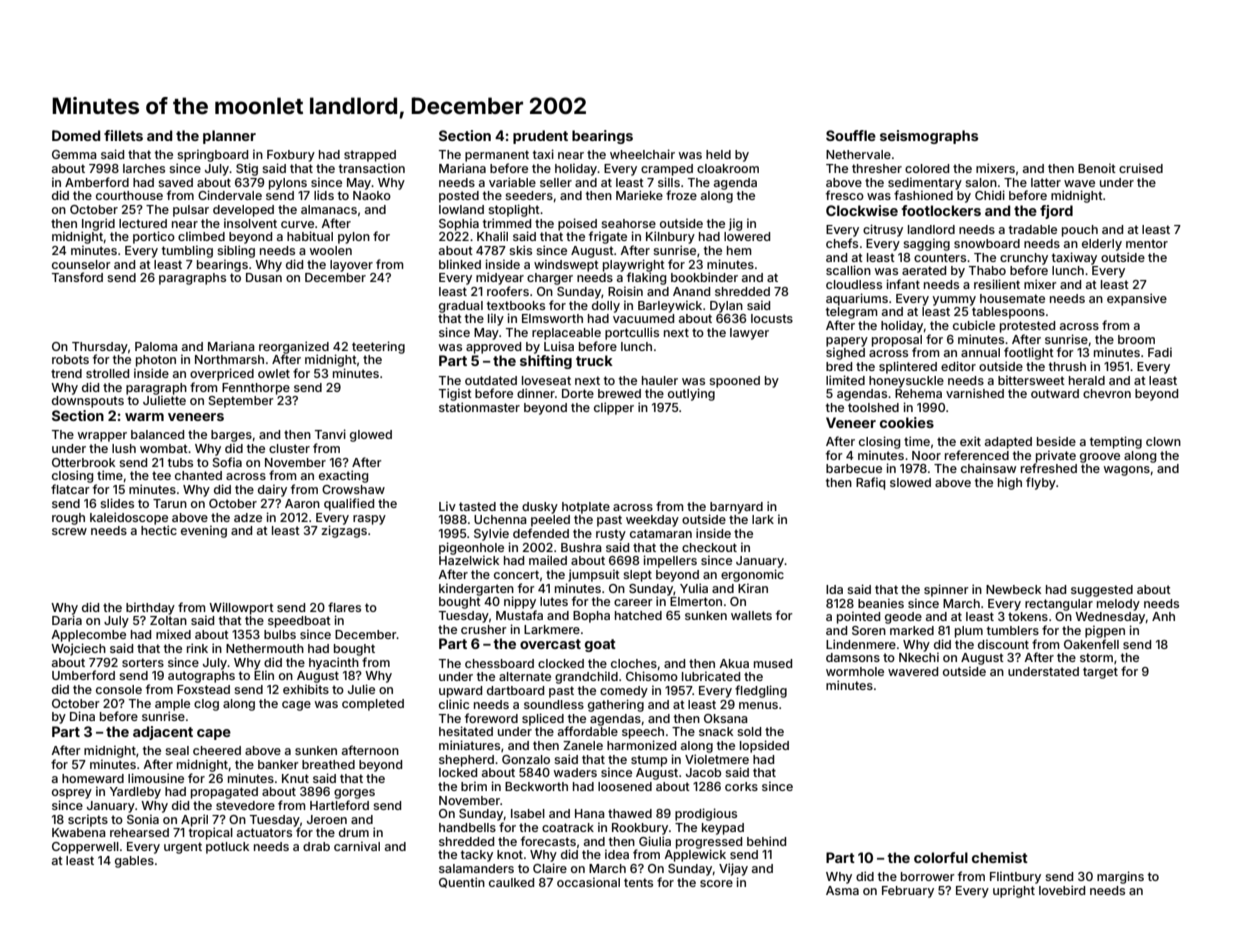 The image size is (1233, 952). What do you see at coordinates (716, 883) in the screenshot?
I see `score` at bounding box center [716, 883].
